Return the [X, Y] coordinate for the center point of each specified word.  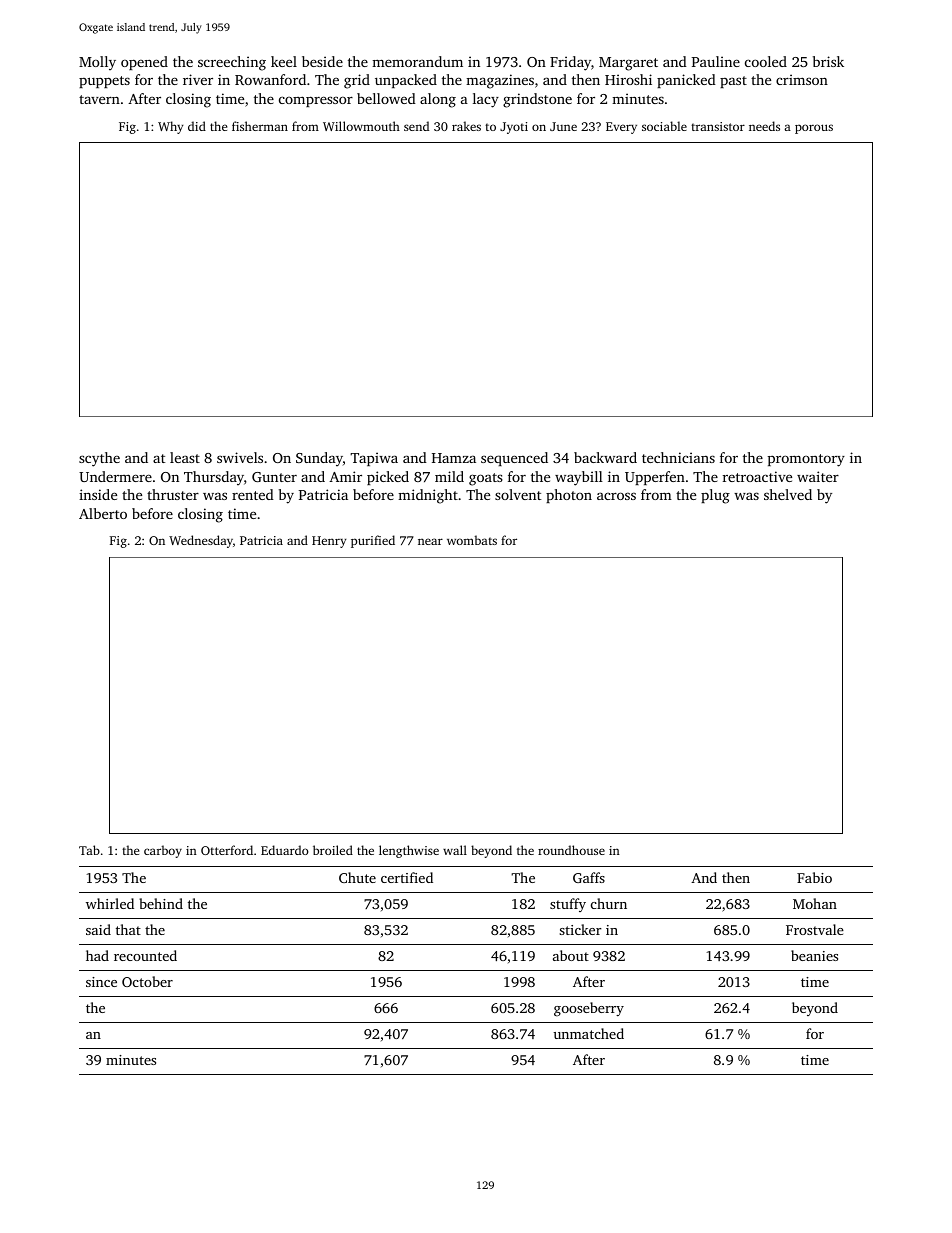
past [733, 82]
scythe [99, 459]
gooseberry [589, 1009]
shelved [788, 494]
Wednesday [201, 541]
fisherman [260, 126]
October [147, 981]
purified [373, 541]
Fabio [814, 877]
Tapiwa [374, 459]
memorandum [417, 61]
